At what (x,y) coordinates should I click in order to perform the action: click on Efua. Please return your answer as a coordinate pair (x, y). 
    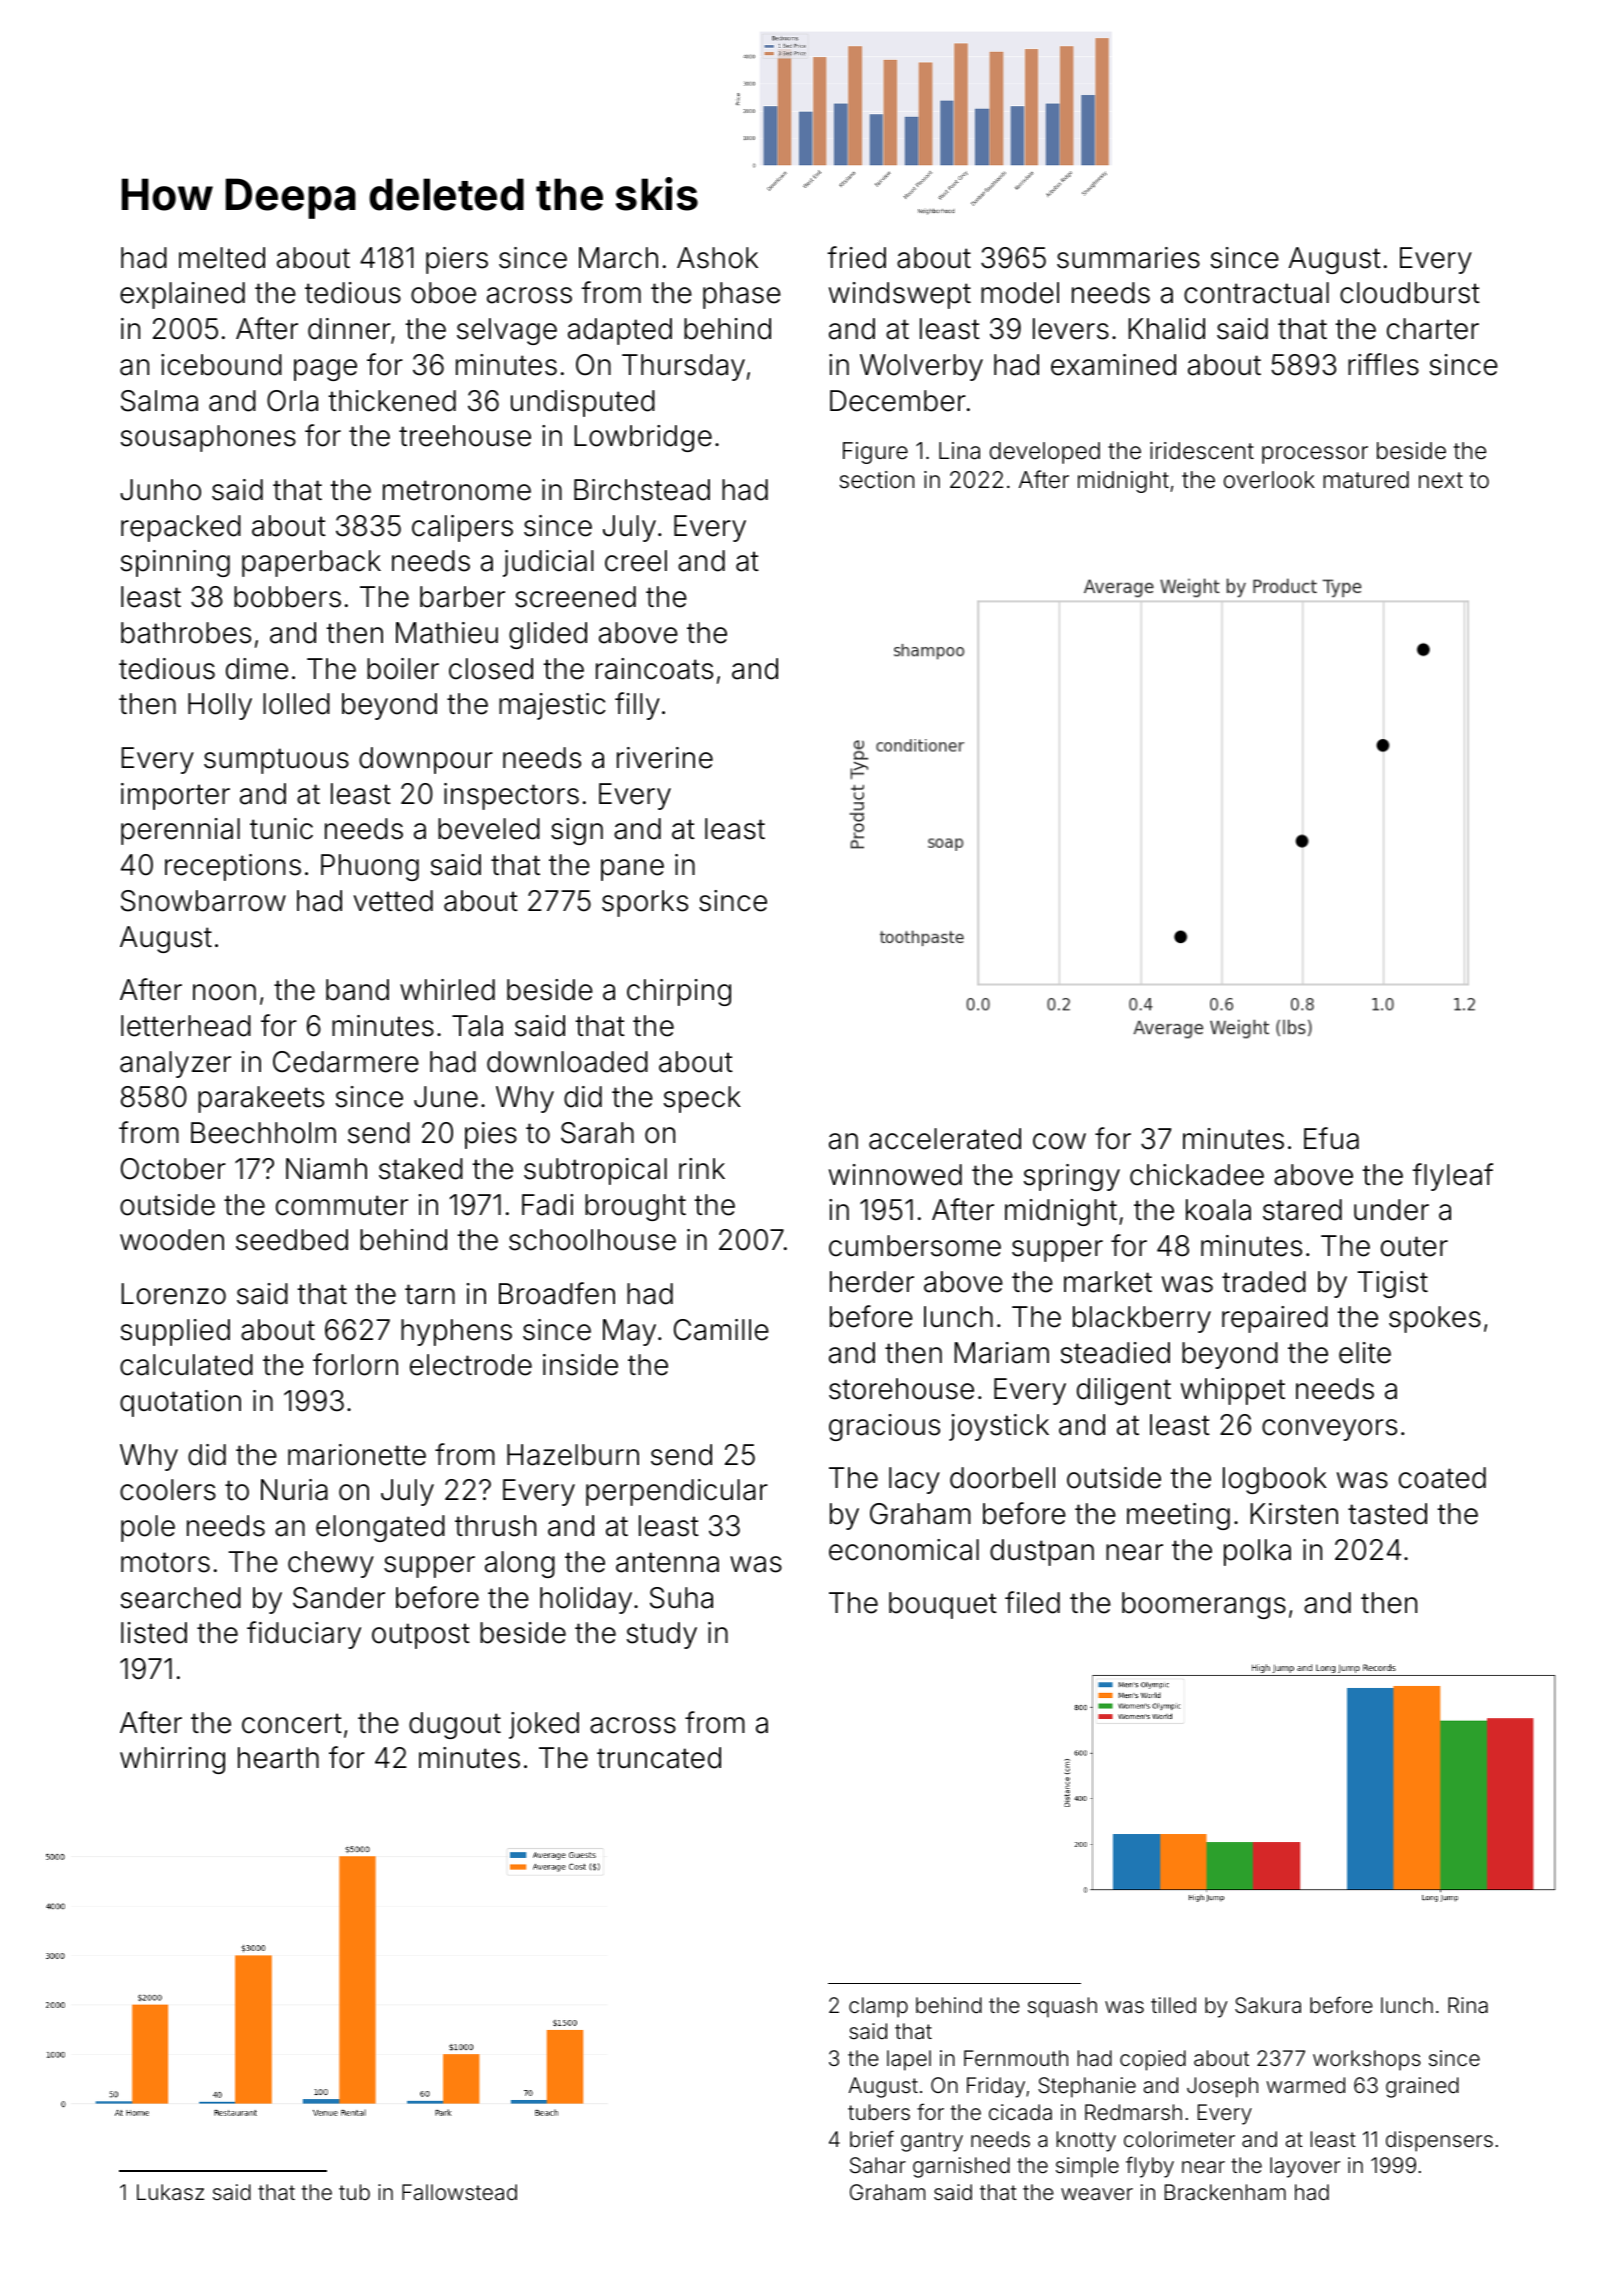
    Looking at the image, I should click on (1331, 1138).
